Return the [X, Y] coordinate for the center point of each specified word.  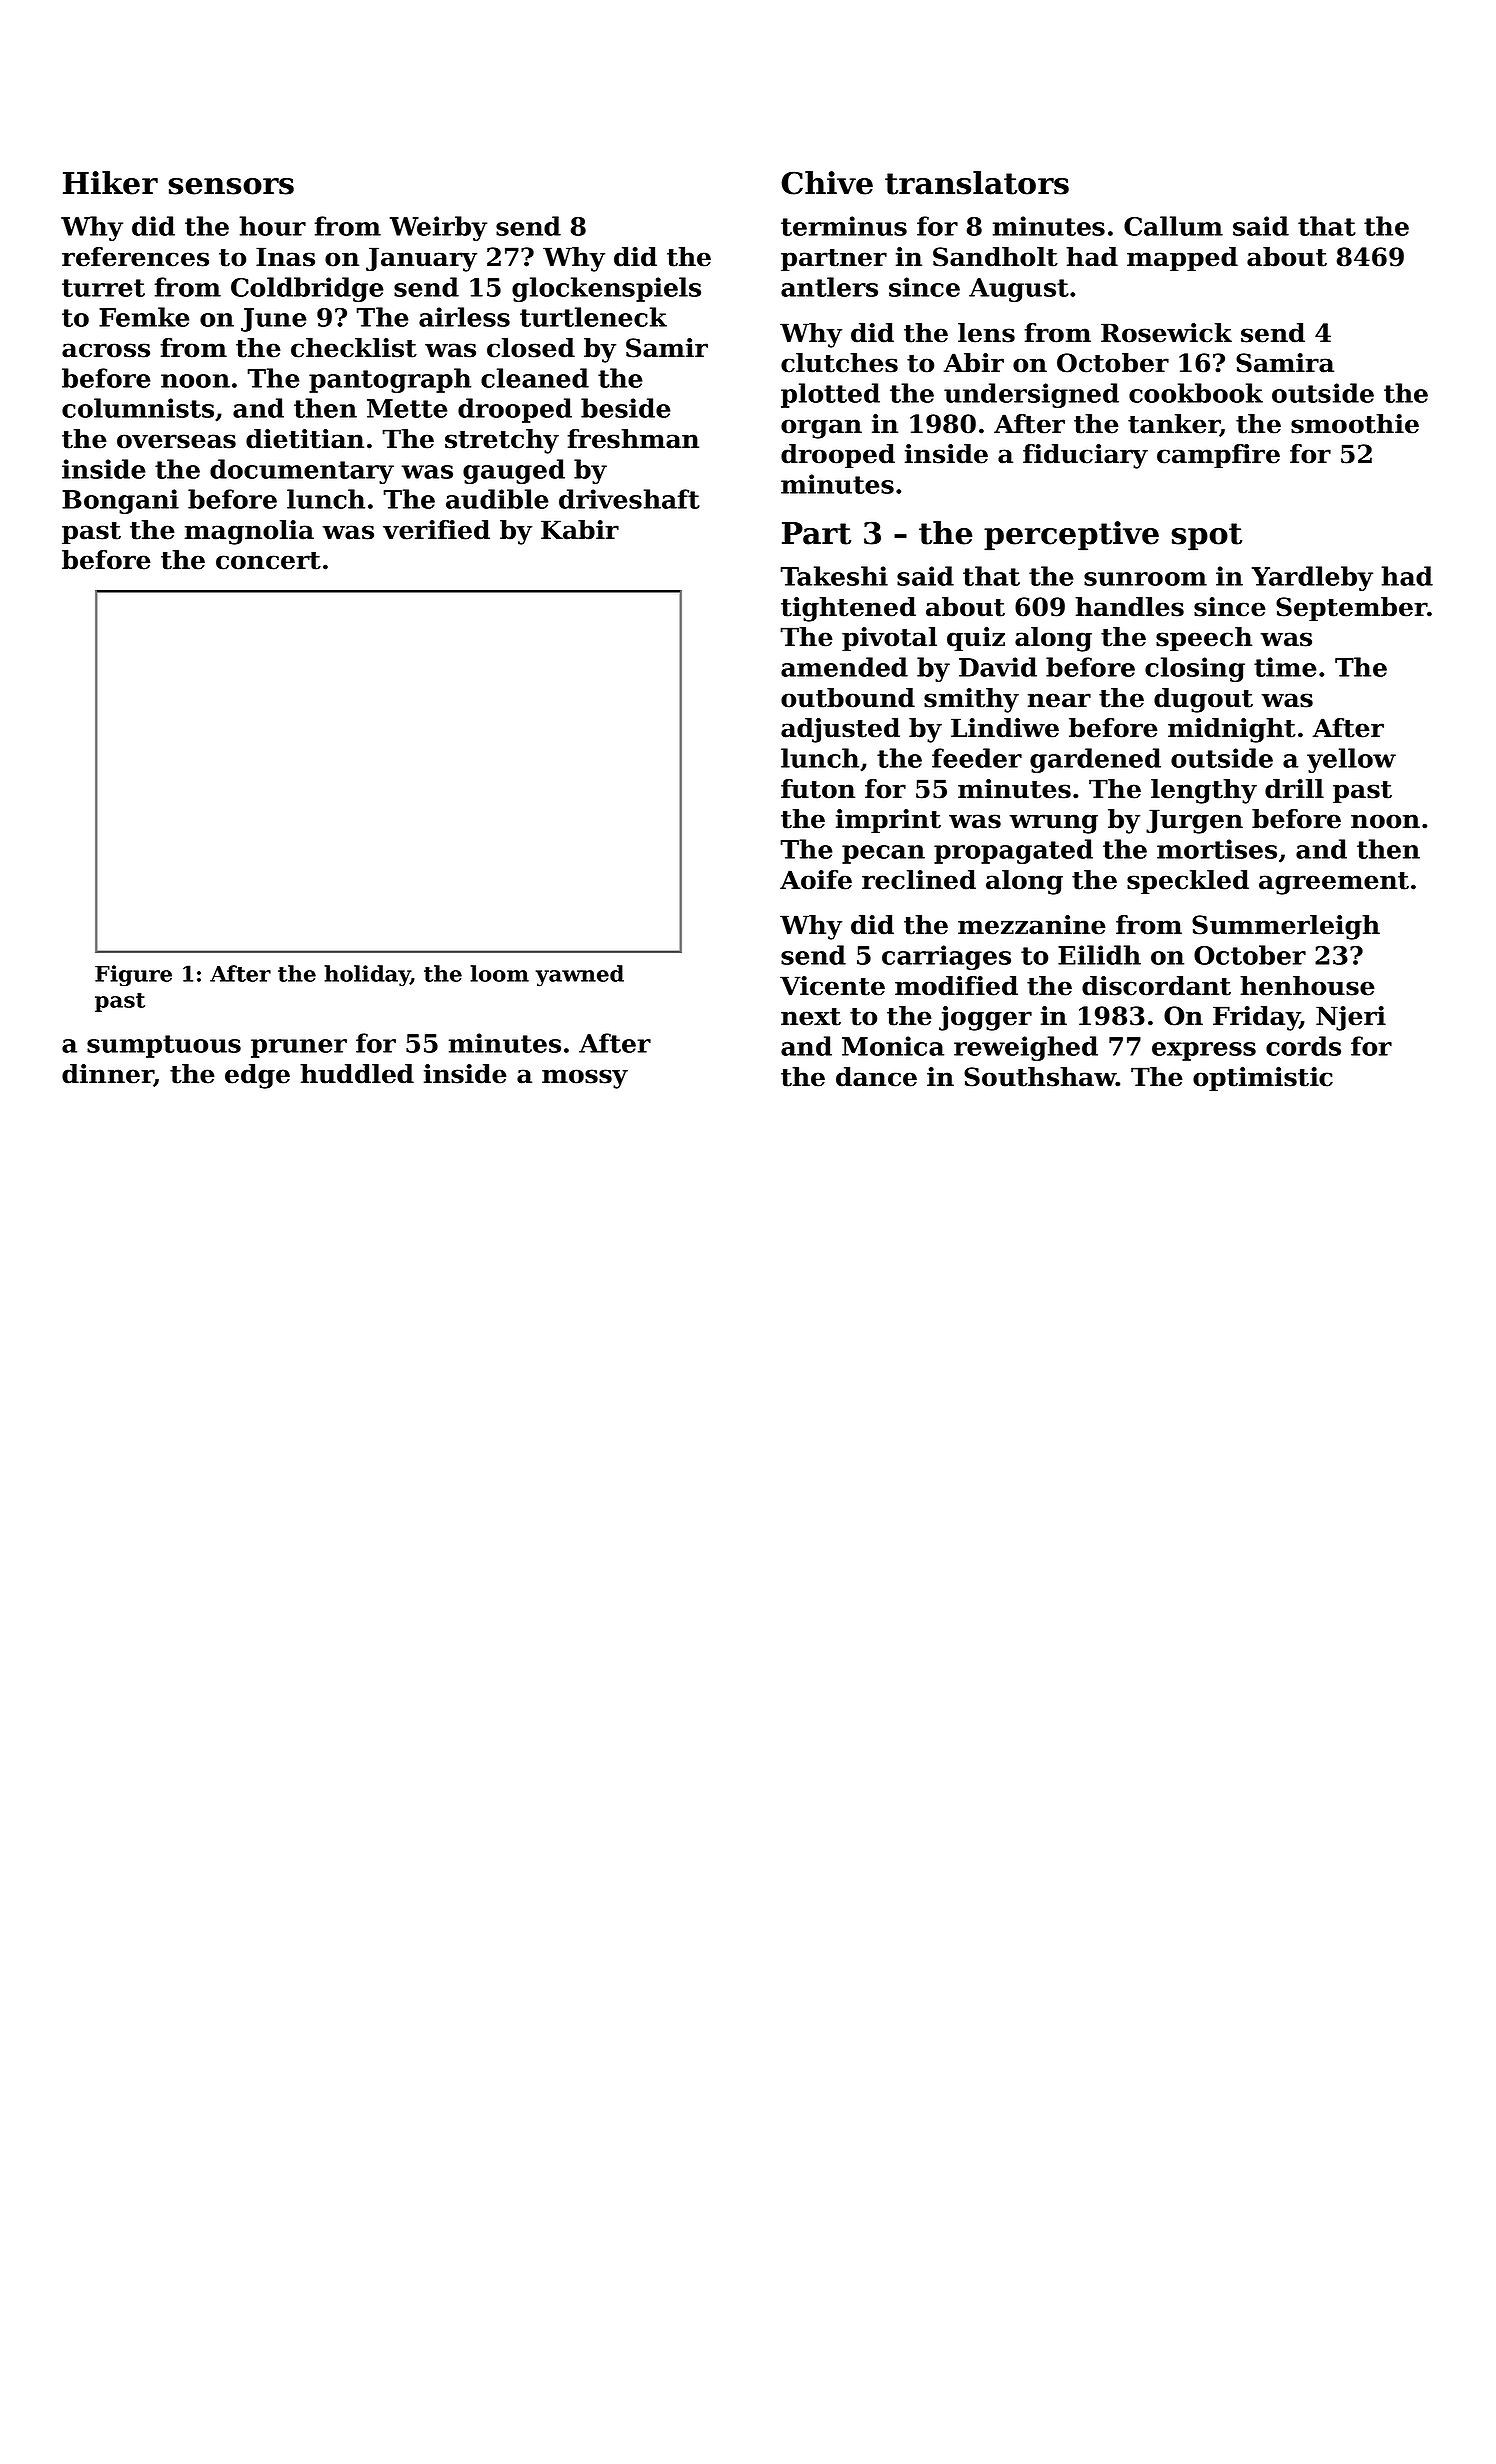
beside [626, 408]
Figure [133, 976]
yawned [580, 976]
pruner [299, 1048]
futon [818, 789]
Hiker [110, 183]
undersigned [1031, 395]
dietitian [305, 439]
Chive [827, 183]
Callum [1173, 226]
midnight [1232, 730]
